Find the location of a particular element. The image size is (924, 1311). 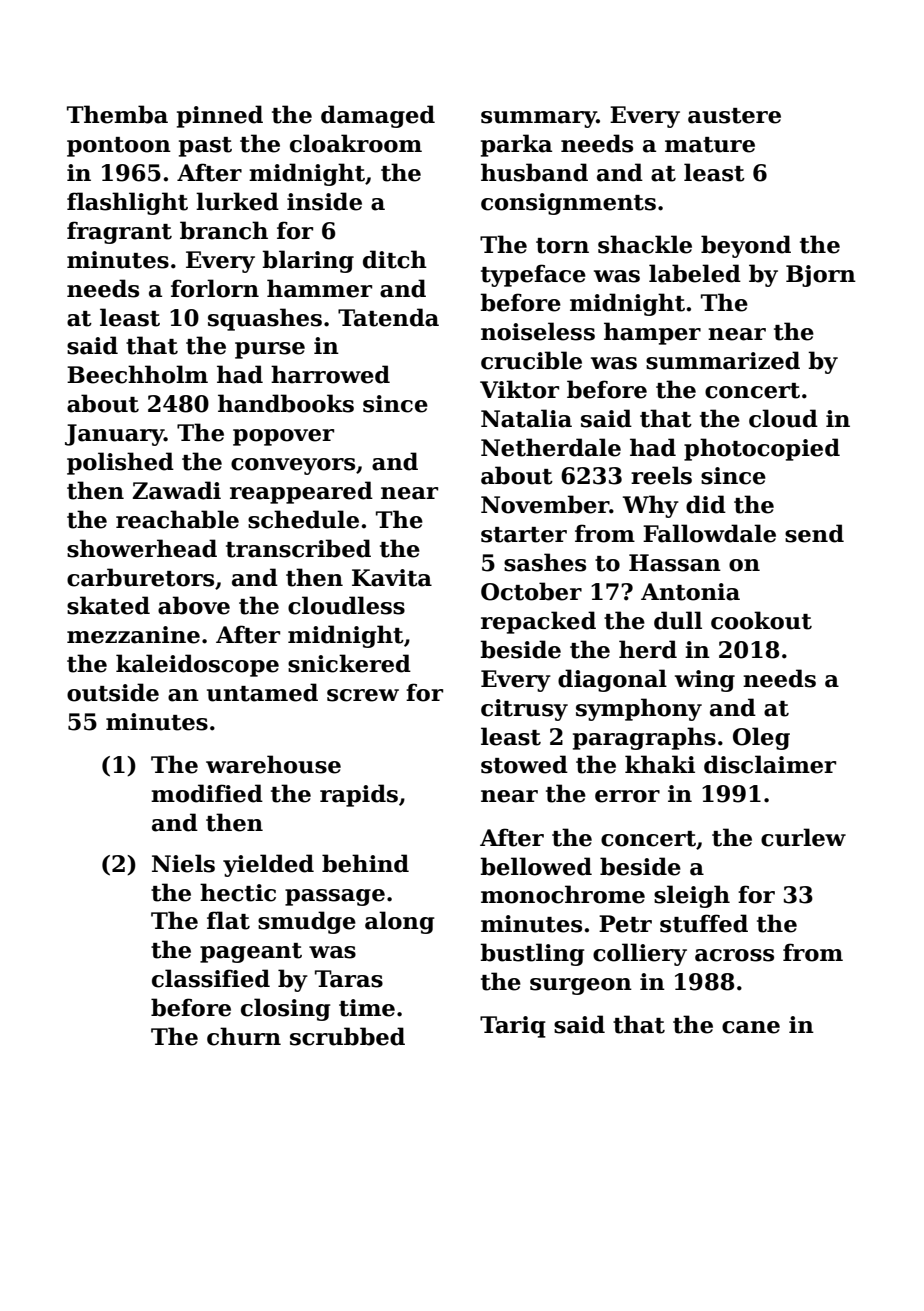

churn is located at coordinates (244, 1036).
